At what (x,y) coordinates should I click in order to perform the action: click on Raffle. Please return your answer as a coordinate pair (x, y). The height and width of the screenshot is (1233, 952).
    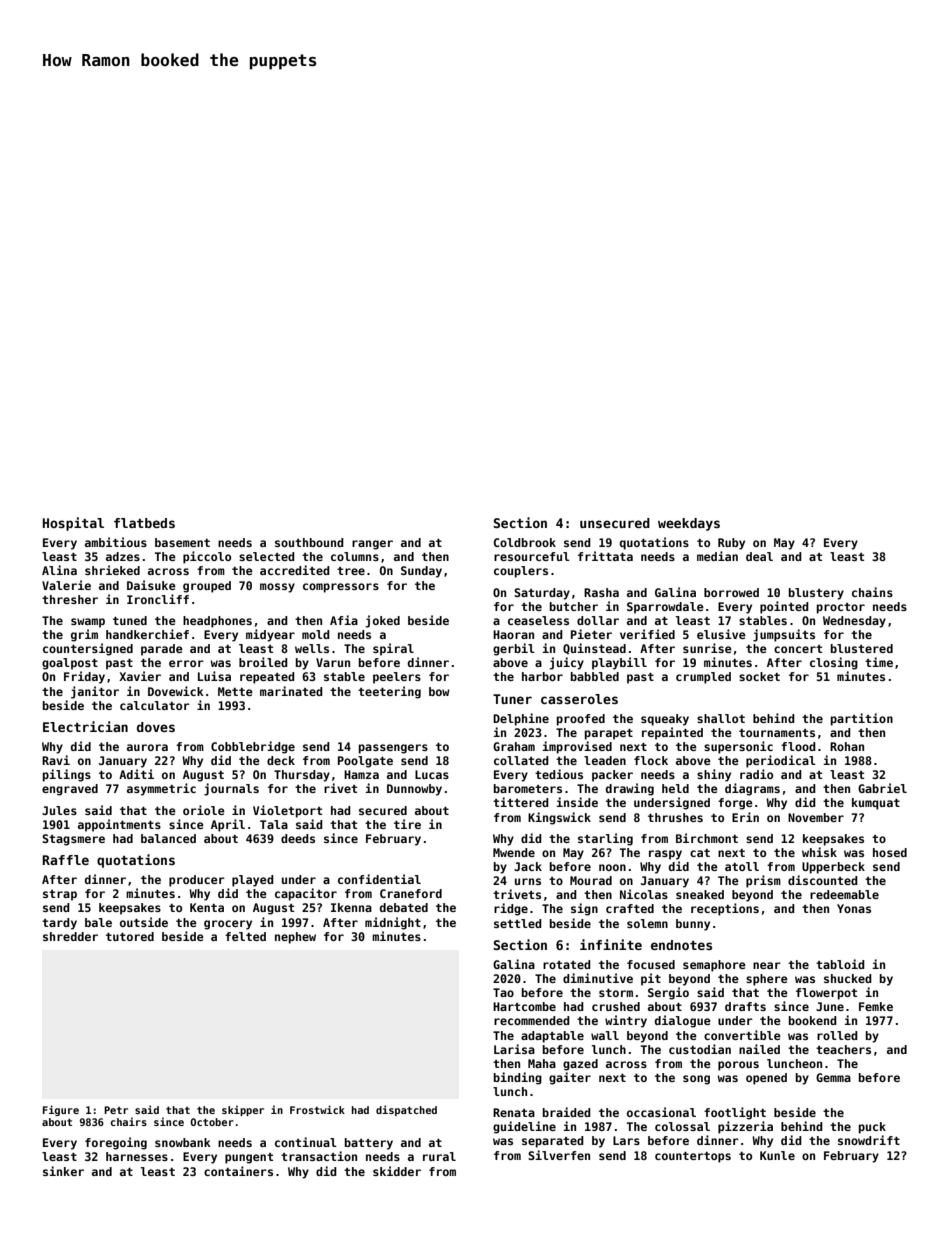
    Looking at the image, I should click on (65, 860).
